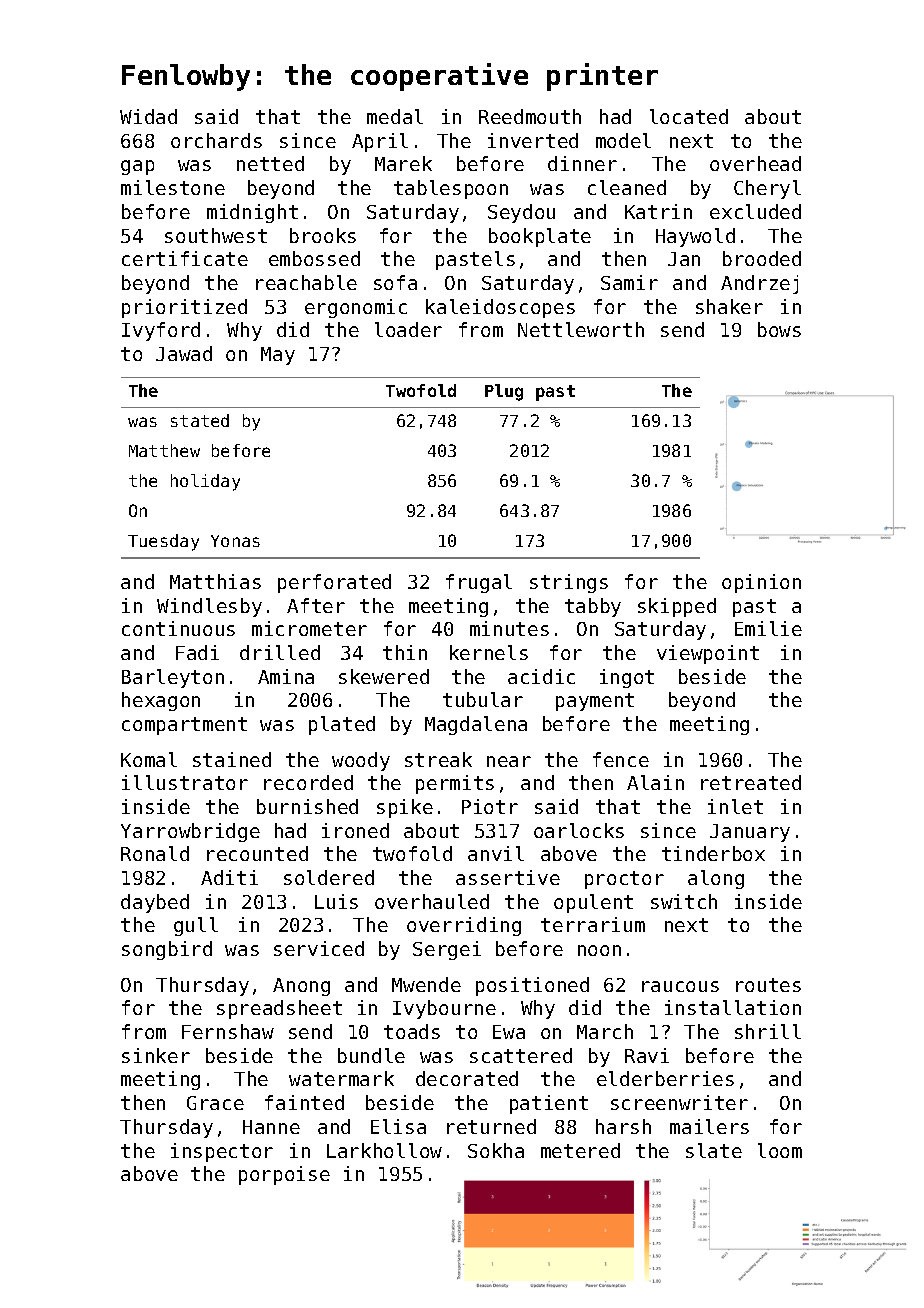 The width and height of the screenshot is (924, 1308). What do you see at coordinates (762, 258) in the screenshot?
I see `brooded` at bounding box center [762, 258].
